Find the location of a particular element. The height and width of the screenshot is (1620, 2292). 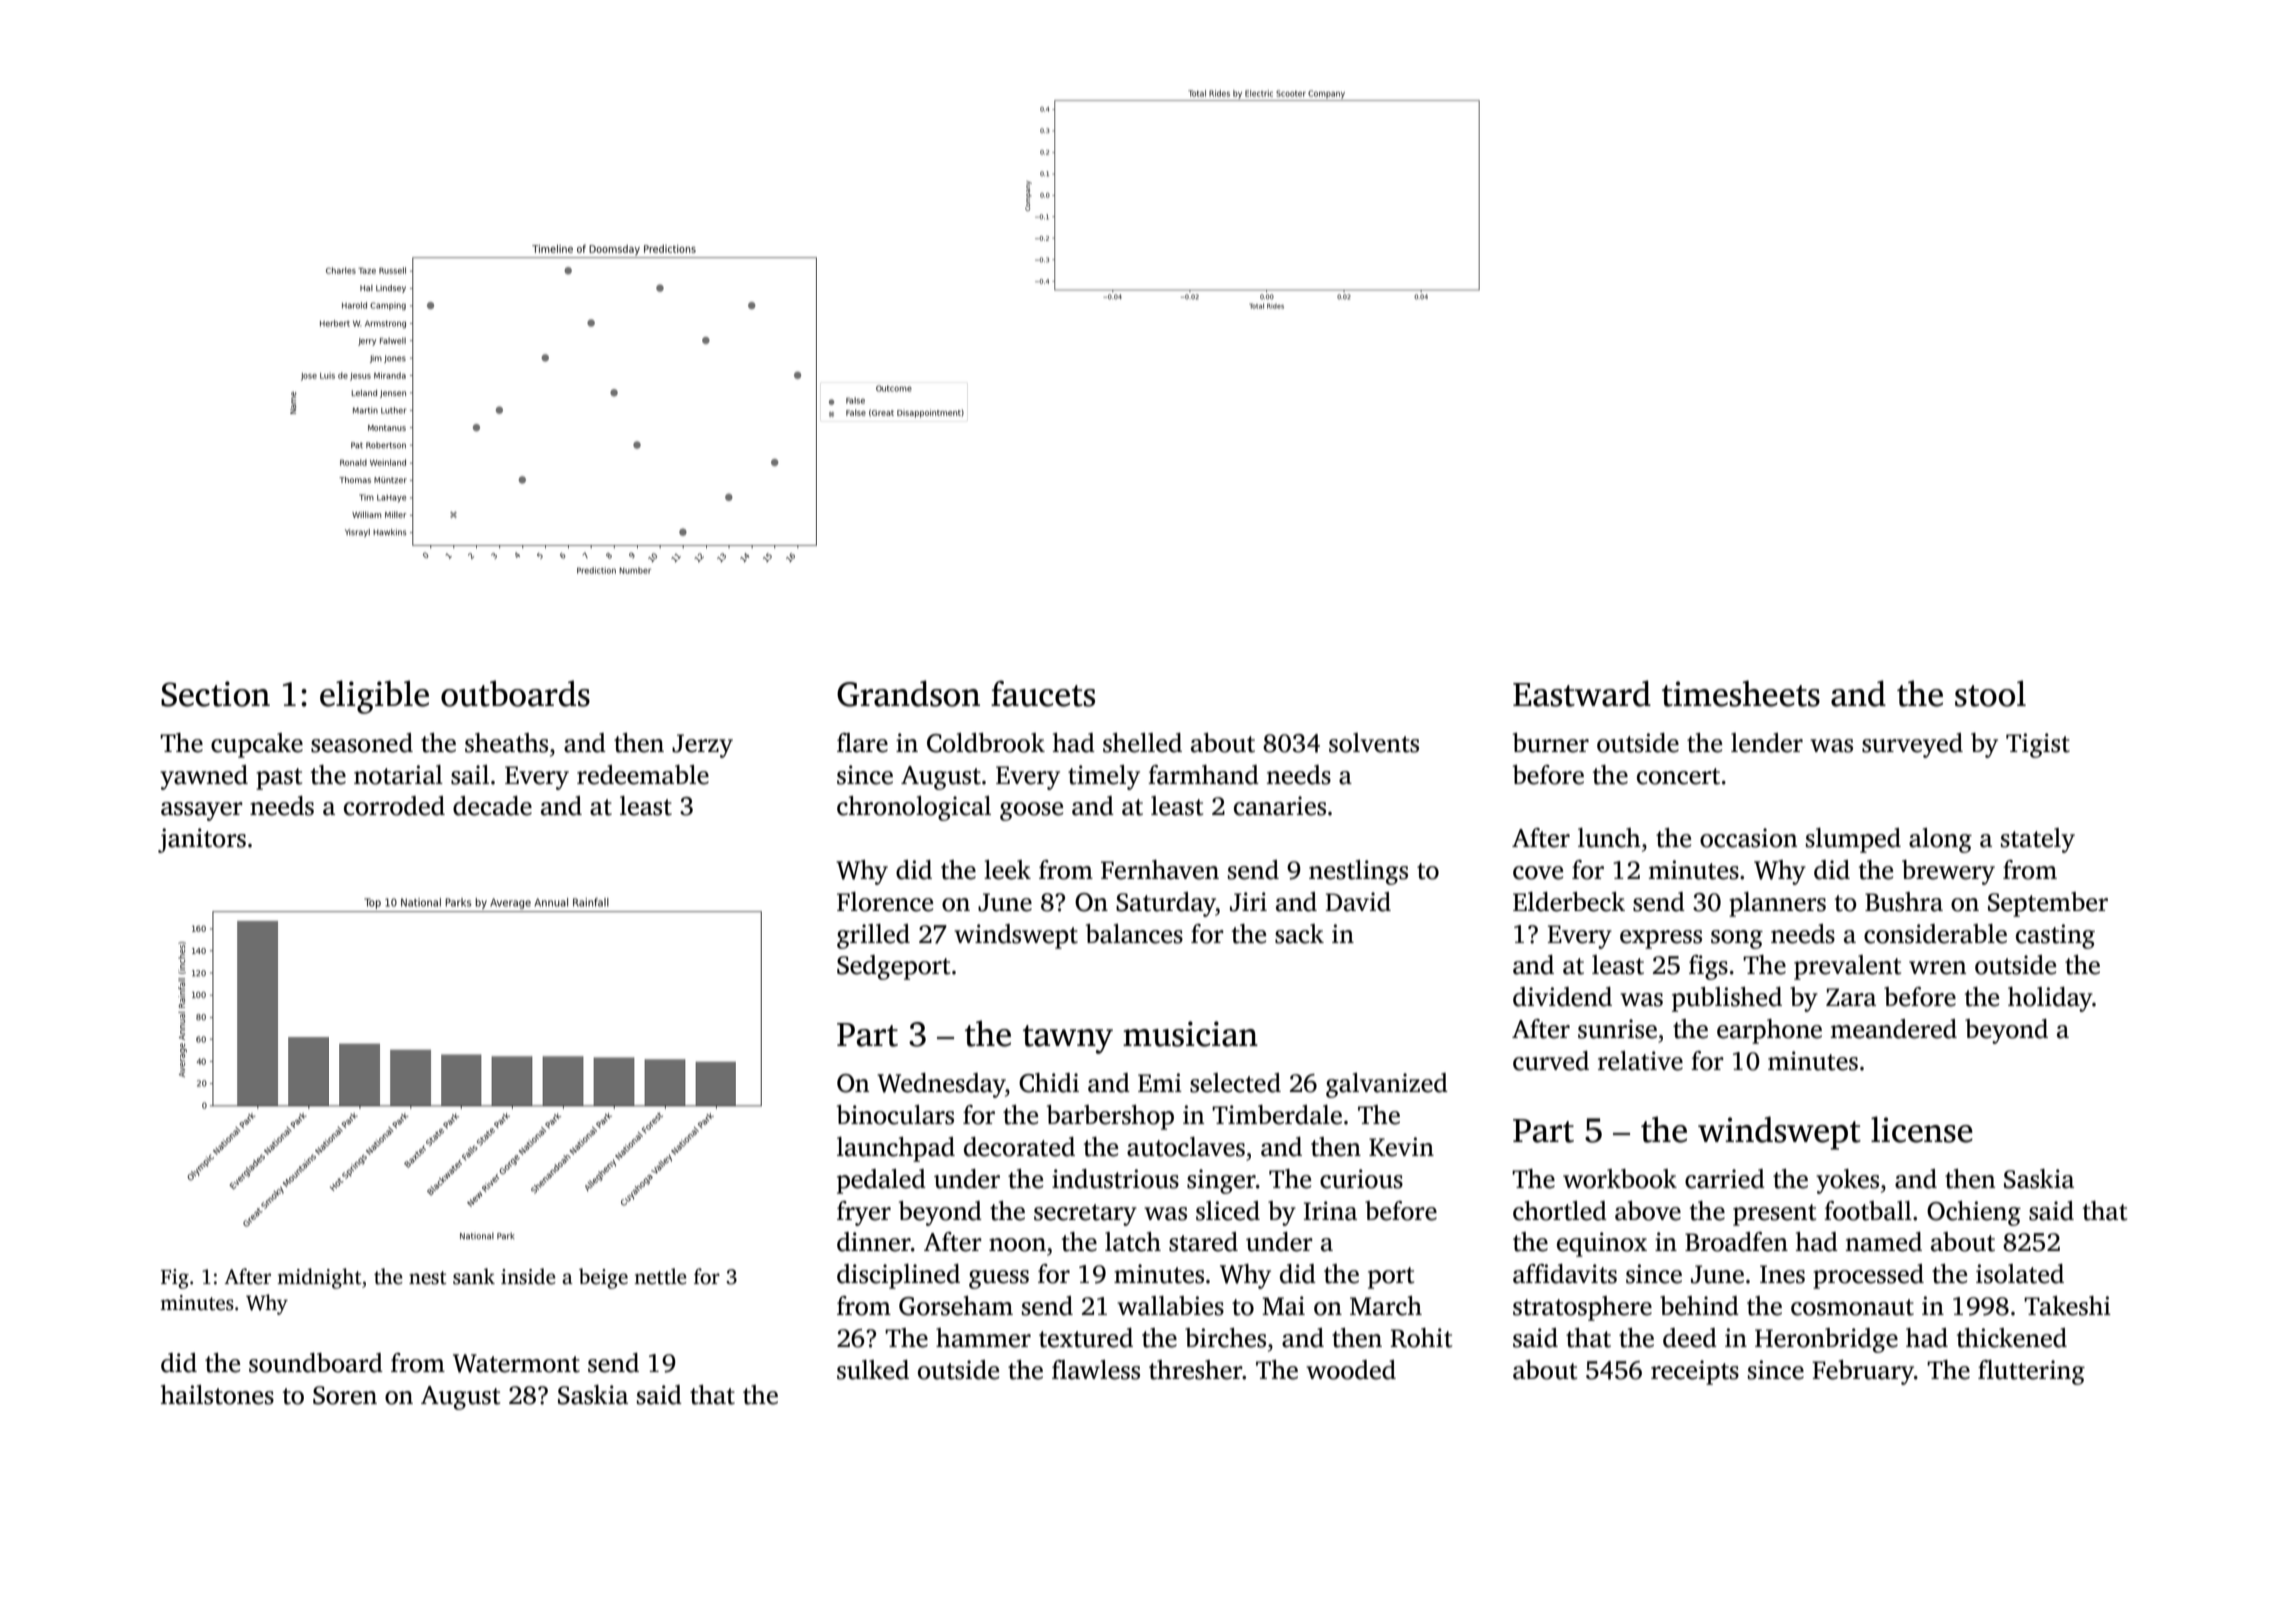

midnight is located at coordinates (319, 1278).
